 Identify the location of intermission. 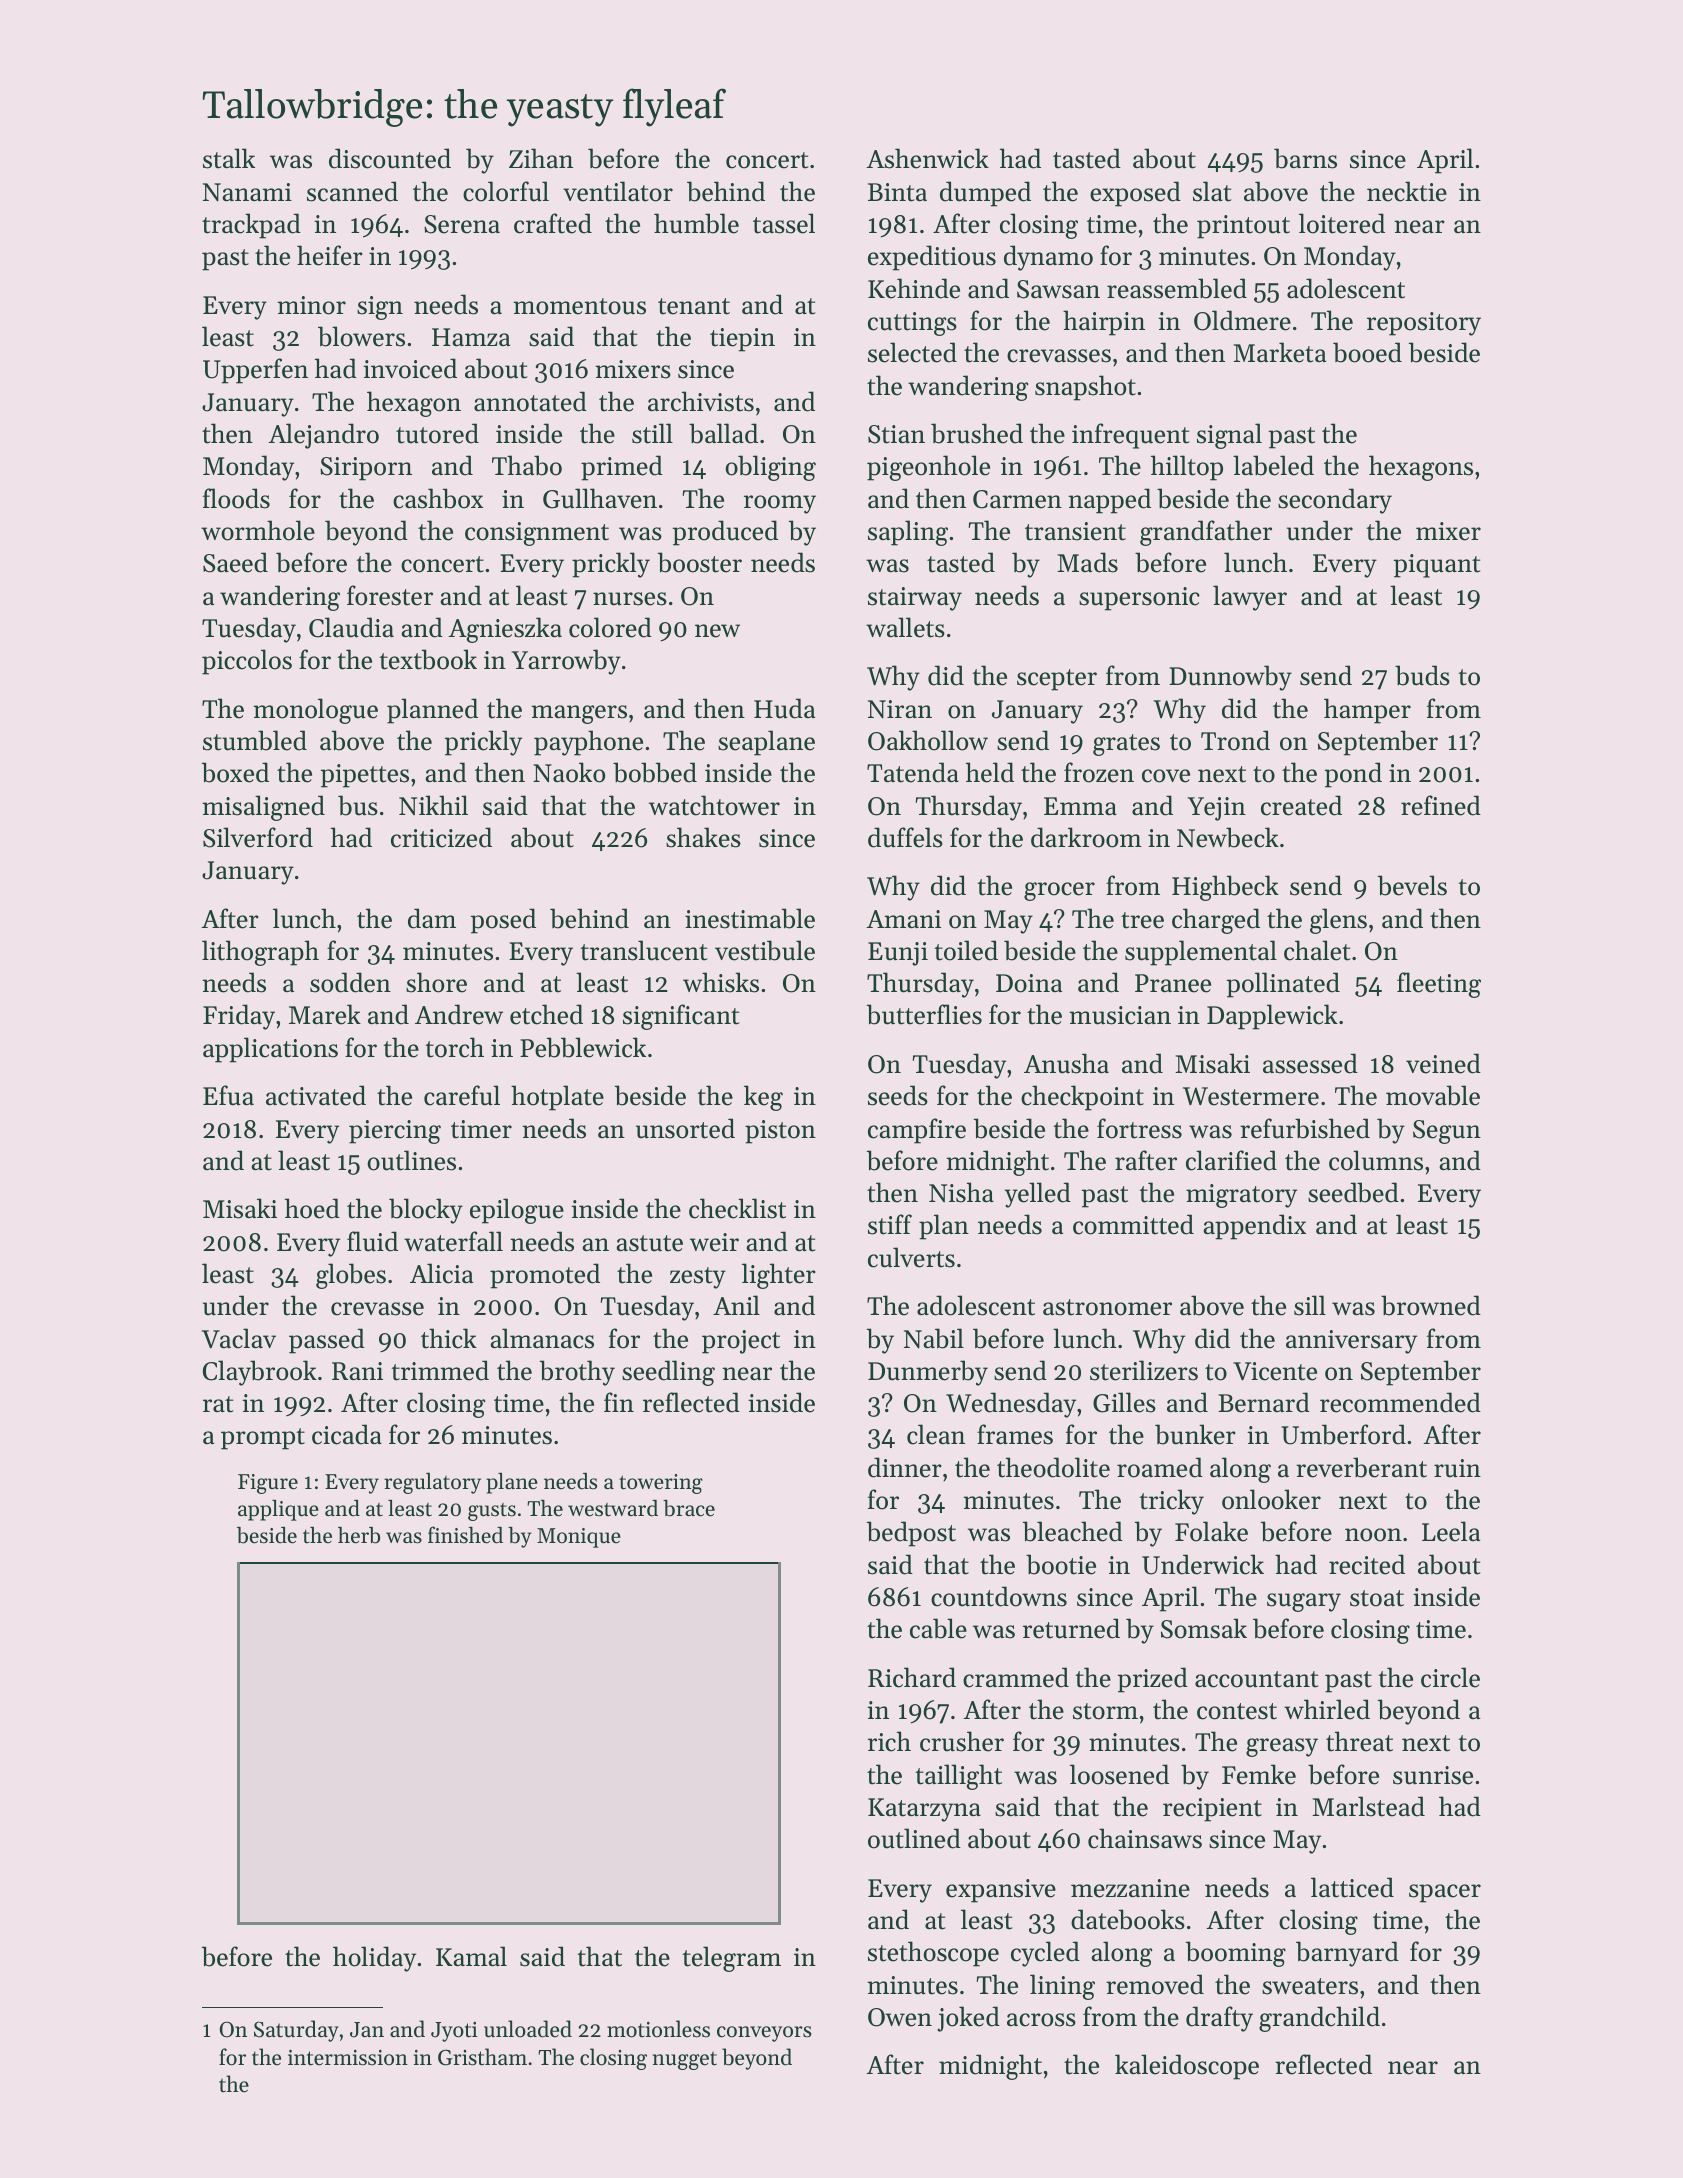
(348, 2057).
